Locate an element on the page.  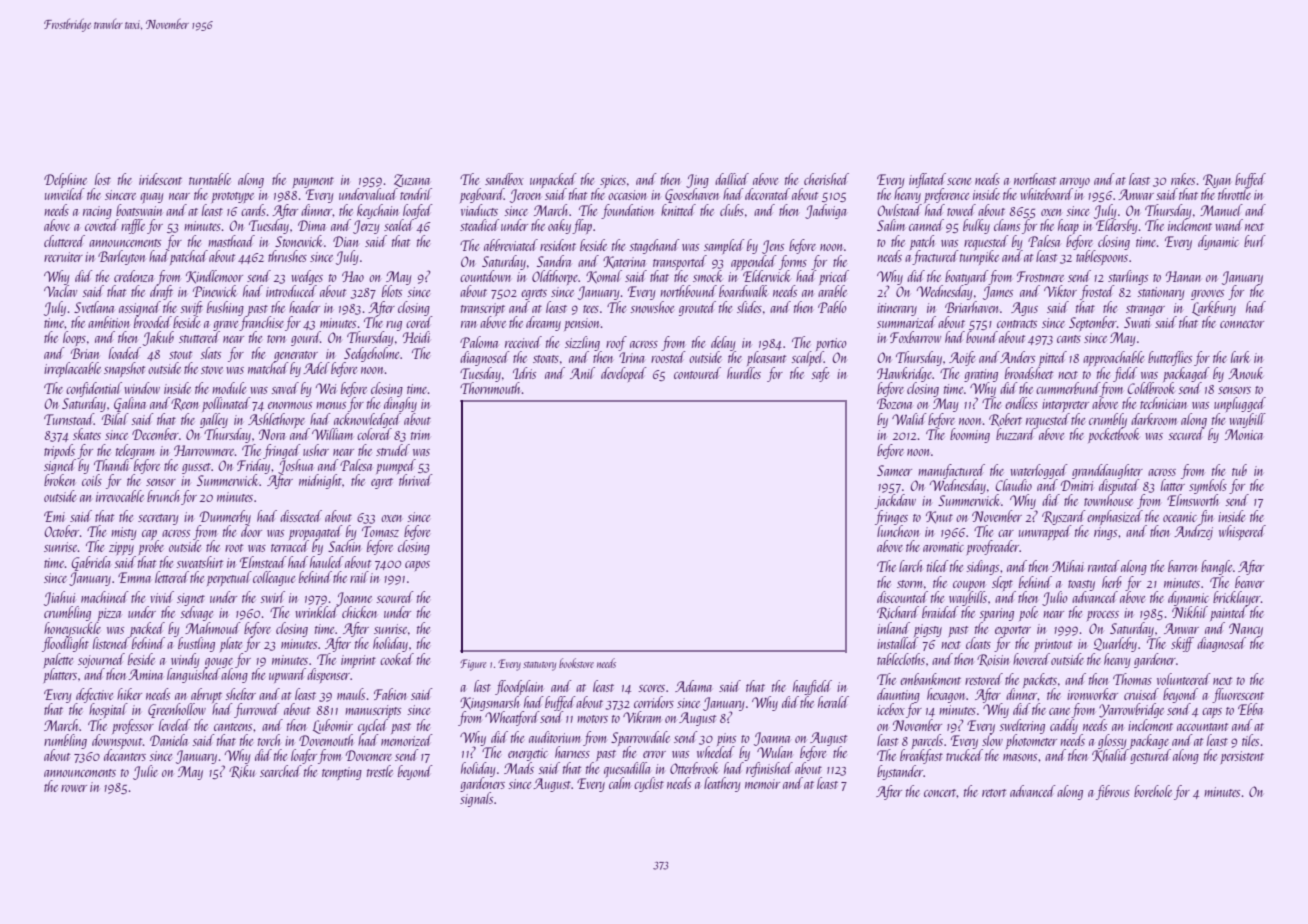
scores is located at coordinates (651, 688).
